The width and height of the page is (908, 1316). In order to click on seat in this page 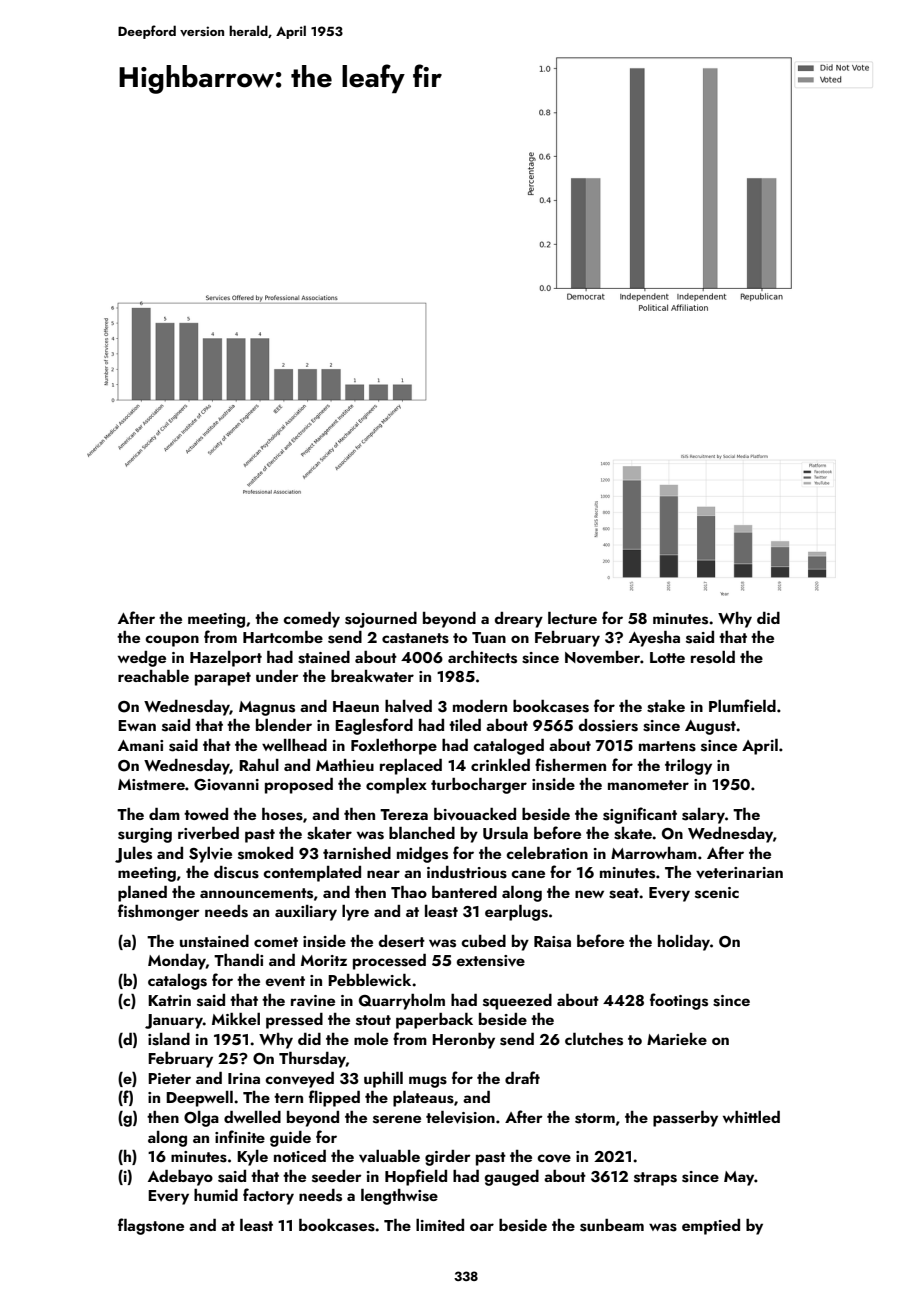, I will do `click(624, 893)`.
